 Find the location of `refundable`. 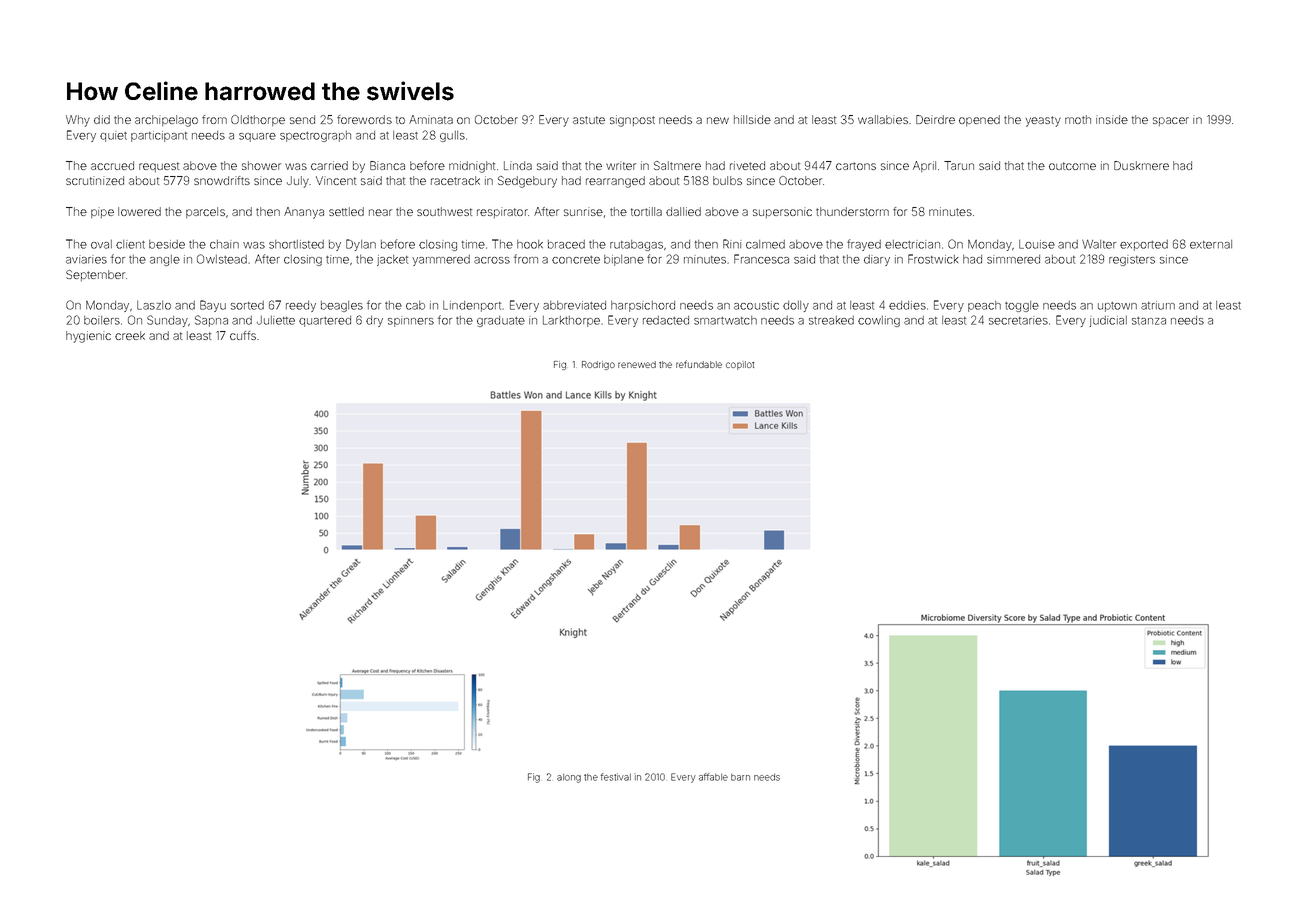

refundable is located at coordinates (699, 364).
